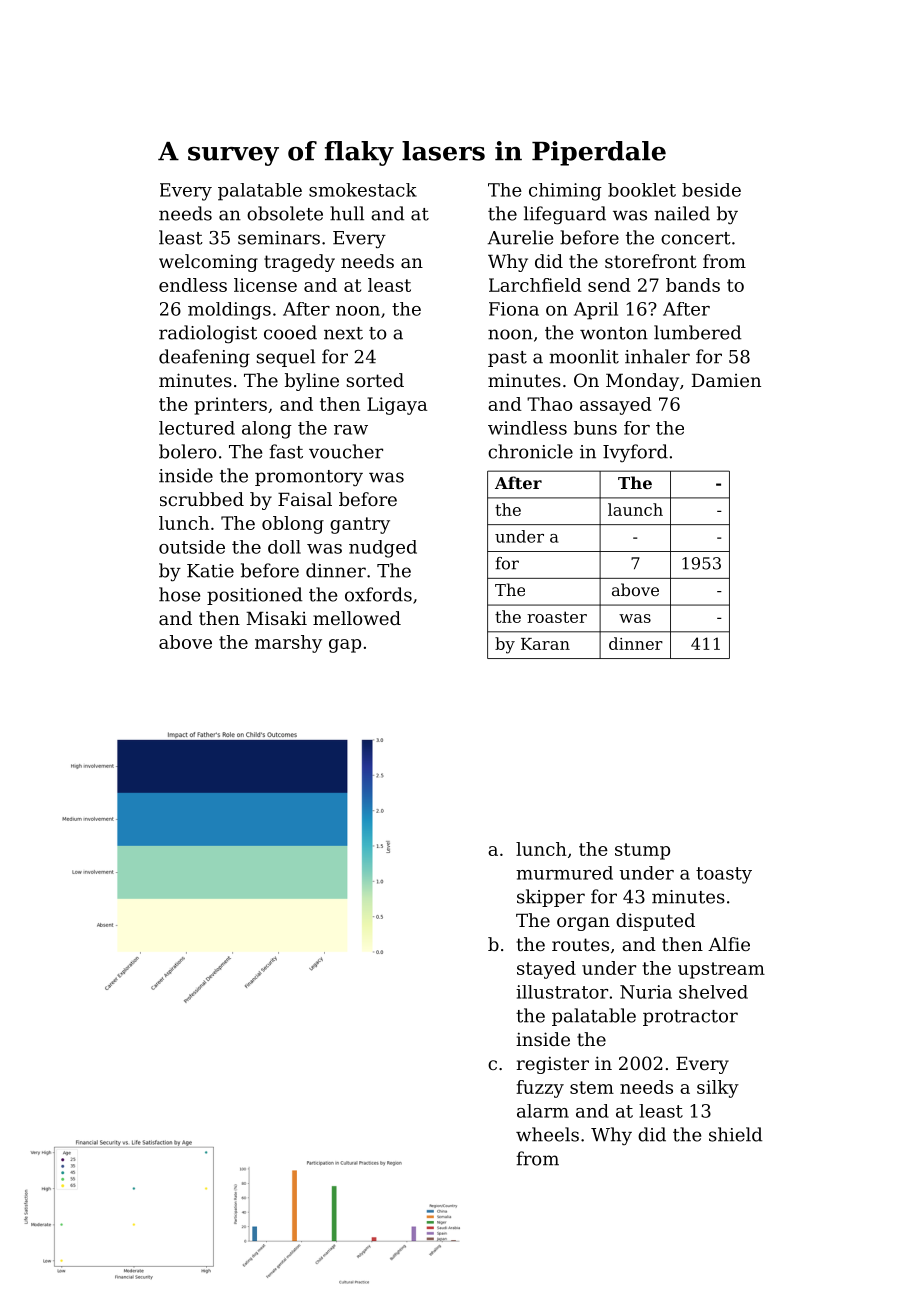 Image resolution: width=924 pixels, height=1311 pixels. I want to click on booklet, so click(642, 190).
